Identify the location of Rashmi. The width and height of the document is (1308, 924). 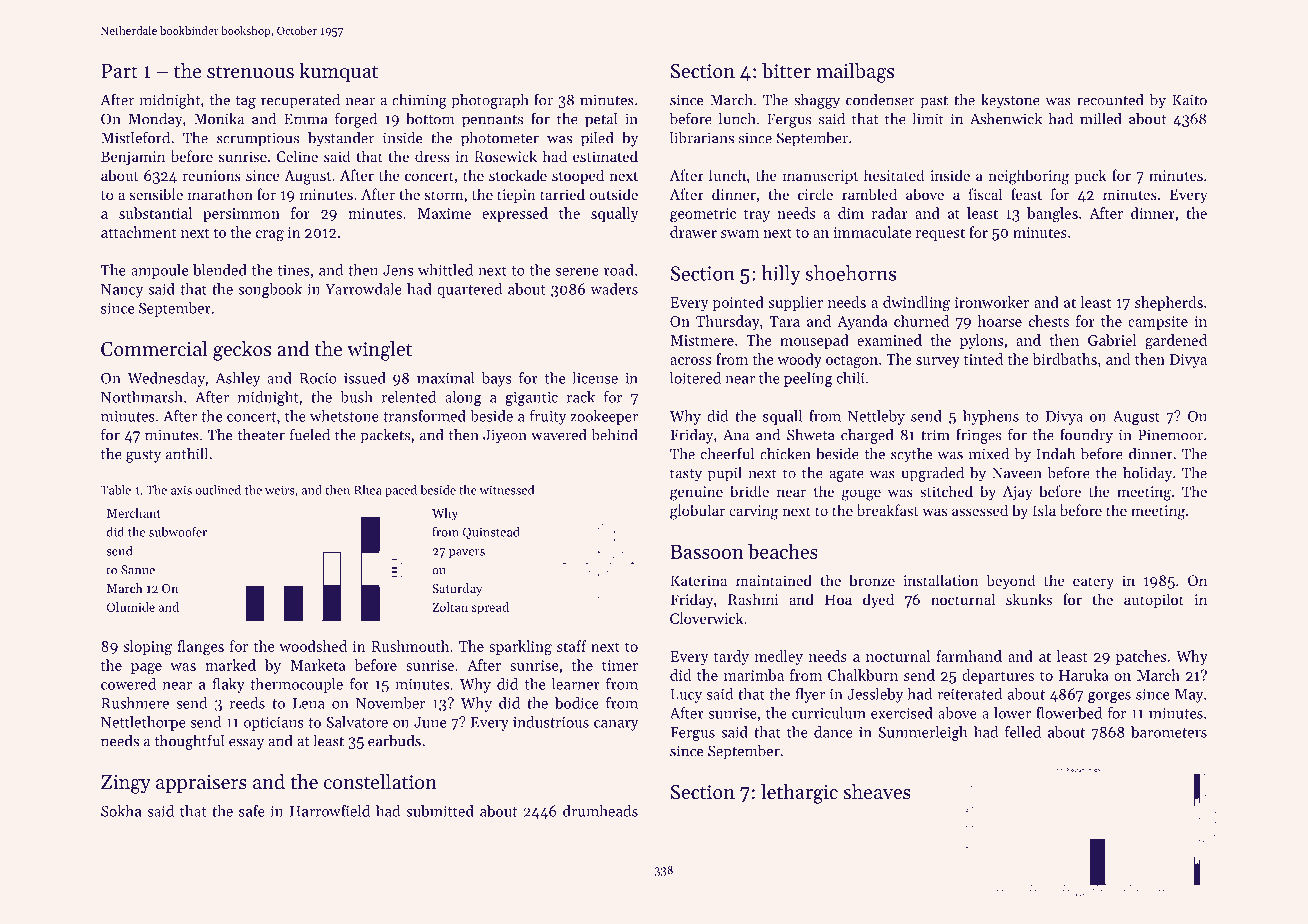
(753, 599).
